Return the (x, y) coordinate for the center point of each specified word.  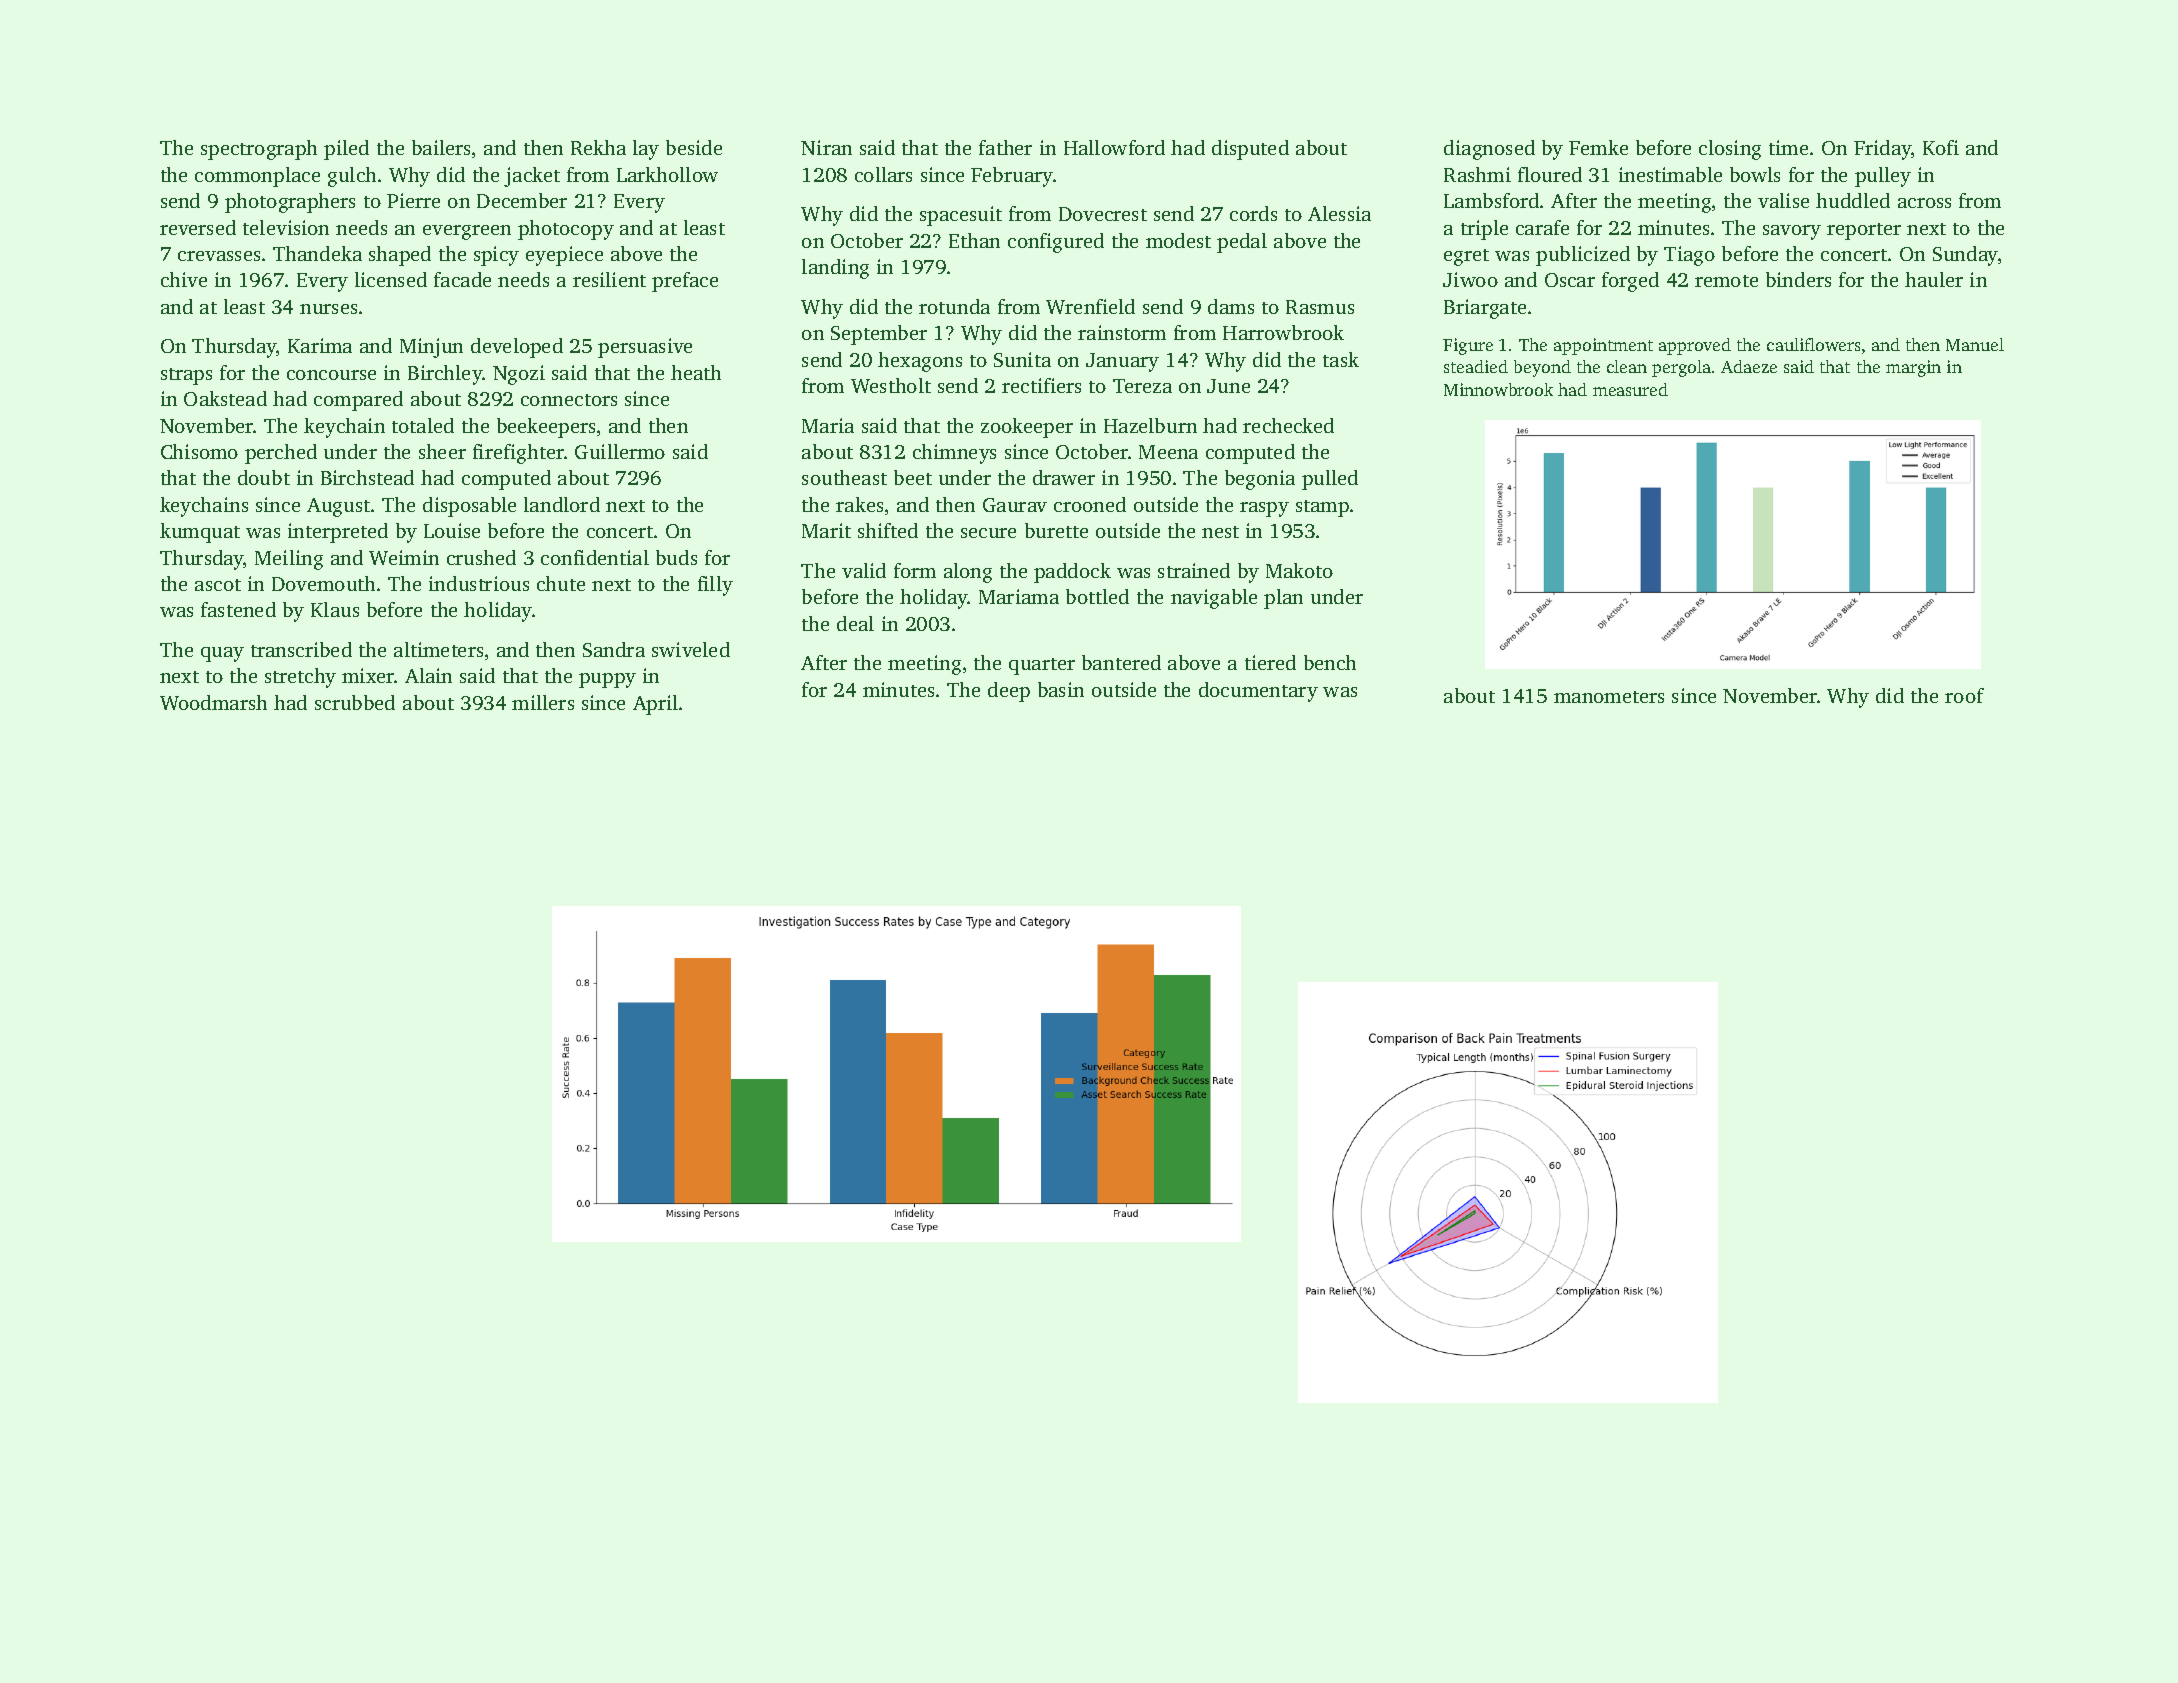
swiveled (691, 649)
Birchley (445, 375)
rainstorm (1122, 332)
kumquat (200, 533)
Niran (826, 147)
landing (835, 269)
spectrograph (259, 150)
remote (1726, 281)
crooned (1090, 504)
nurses (328, 309)
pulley (1883, 177)
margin (1913, 368)
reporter (1864, 231)
